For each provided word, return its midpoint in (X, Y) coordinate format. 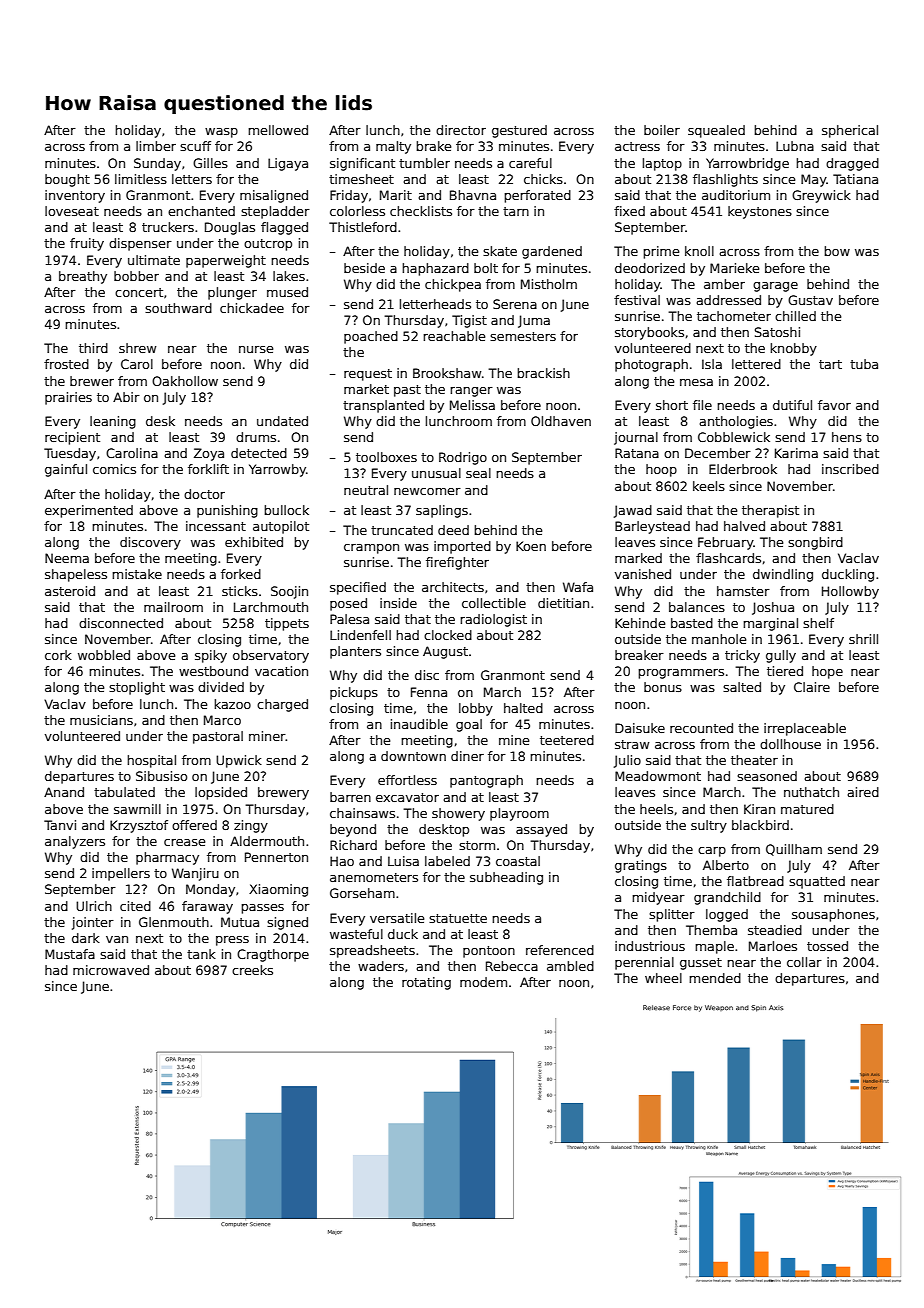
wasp (221, 133)
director (461, 130)
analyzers (75, 842)
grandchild (727, 898)
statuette (458, 918)
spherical (850, 131)
